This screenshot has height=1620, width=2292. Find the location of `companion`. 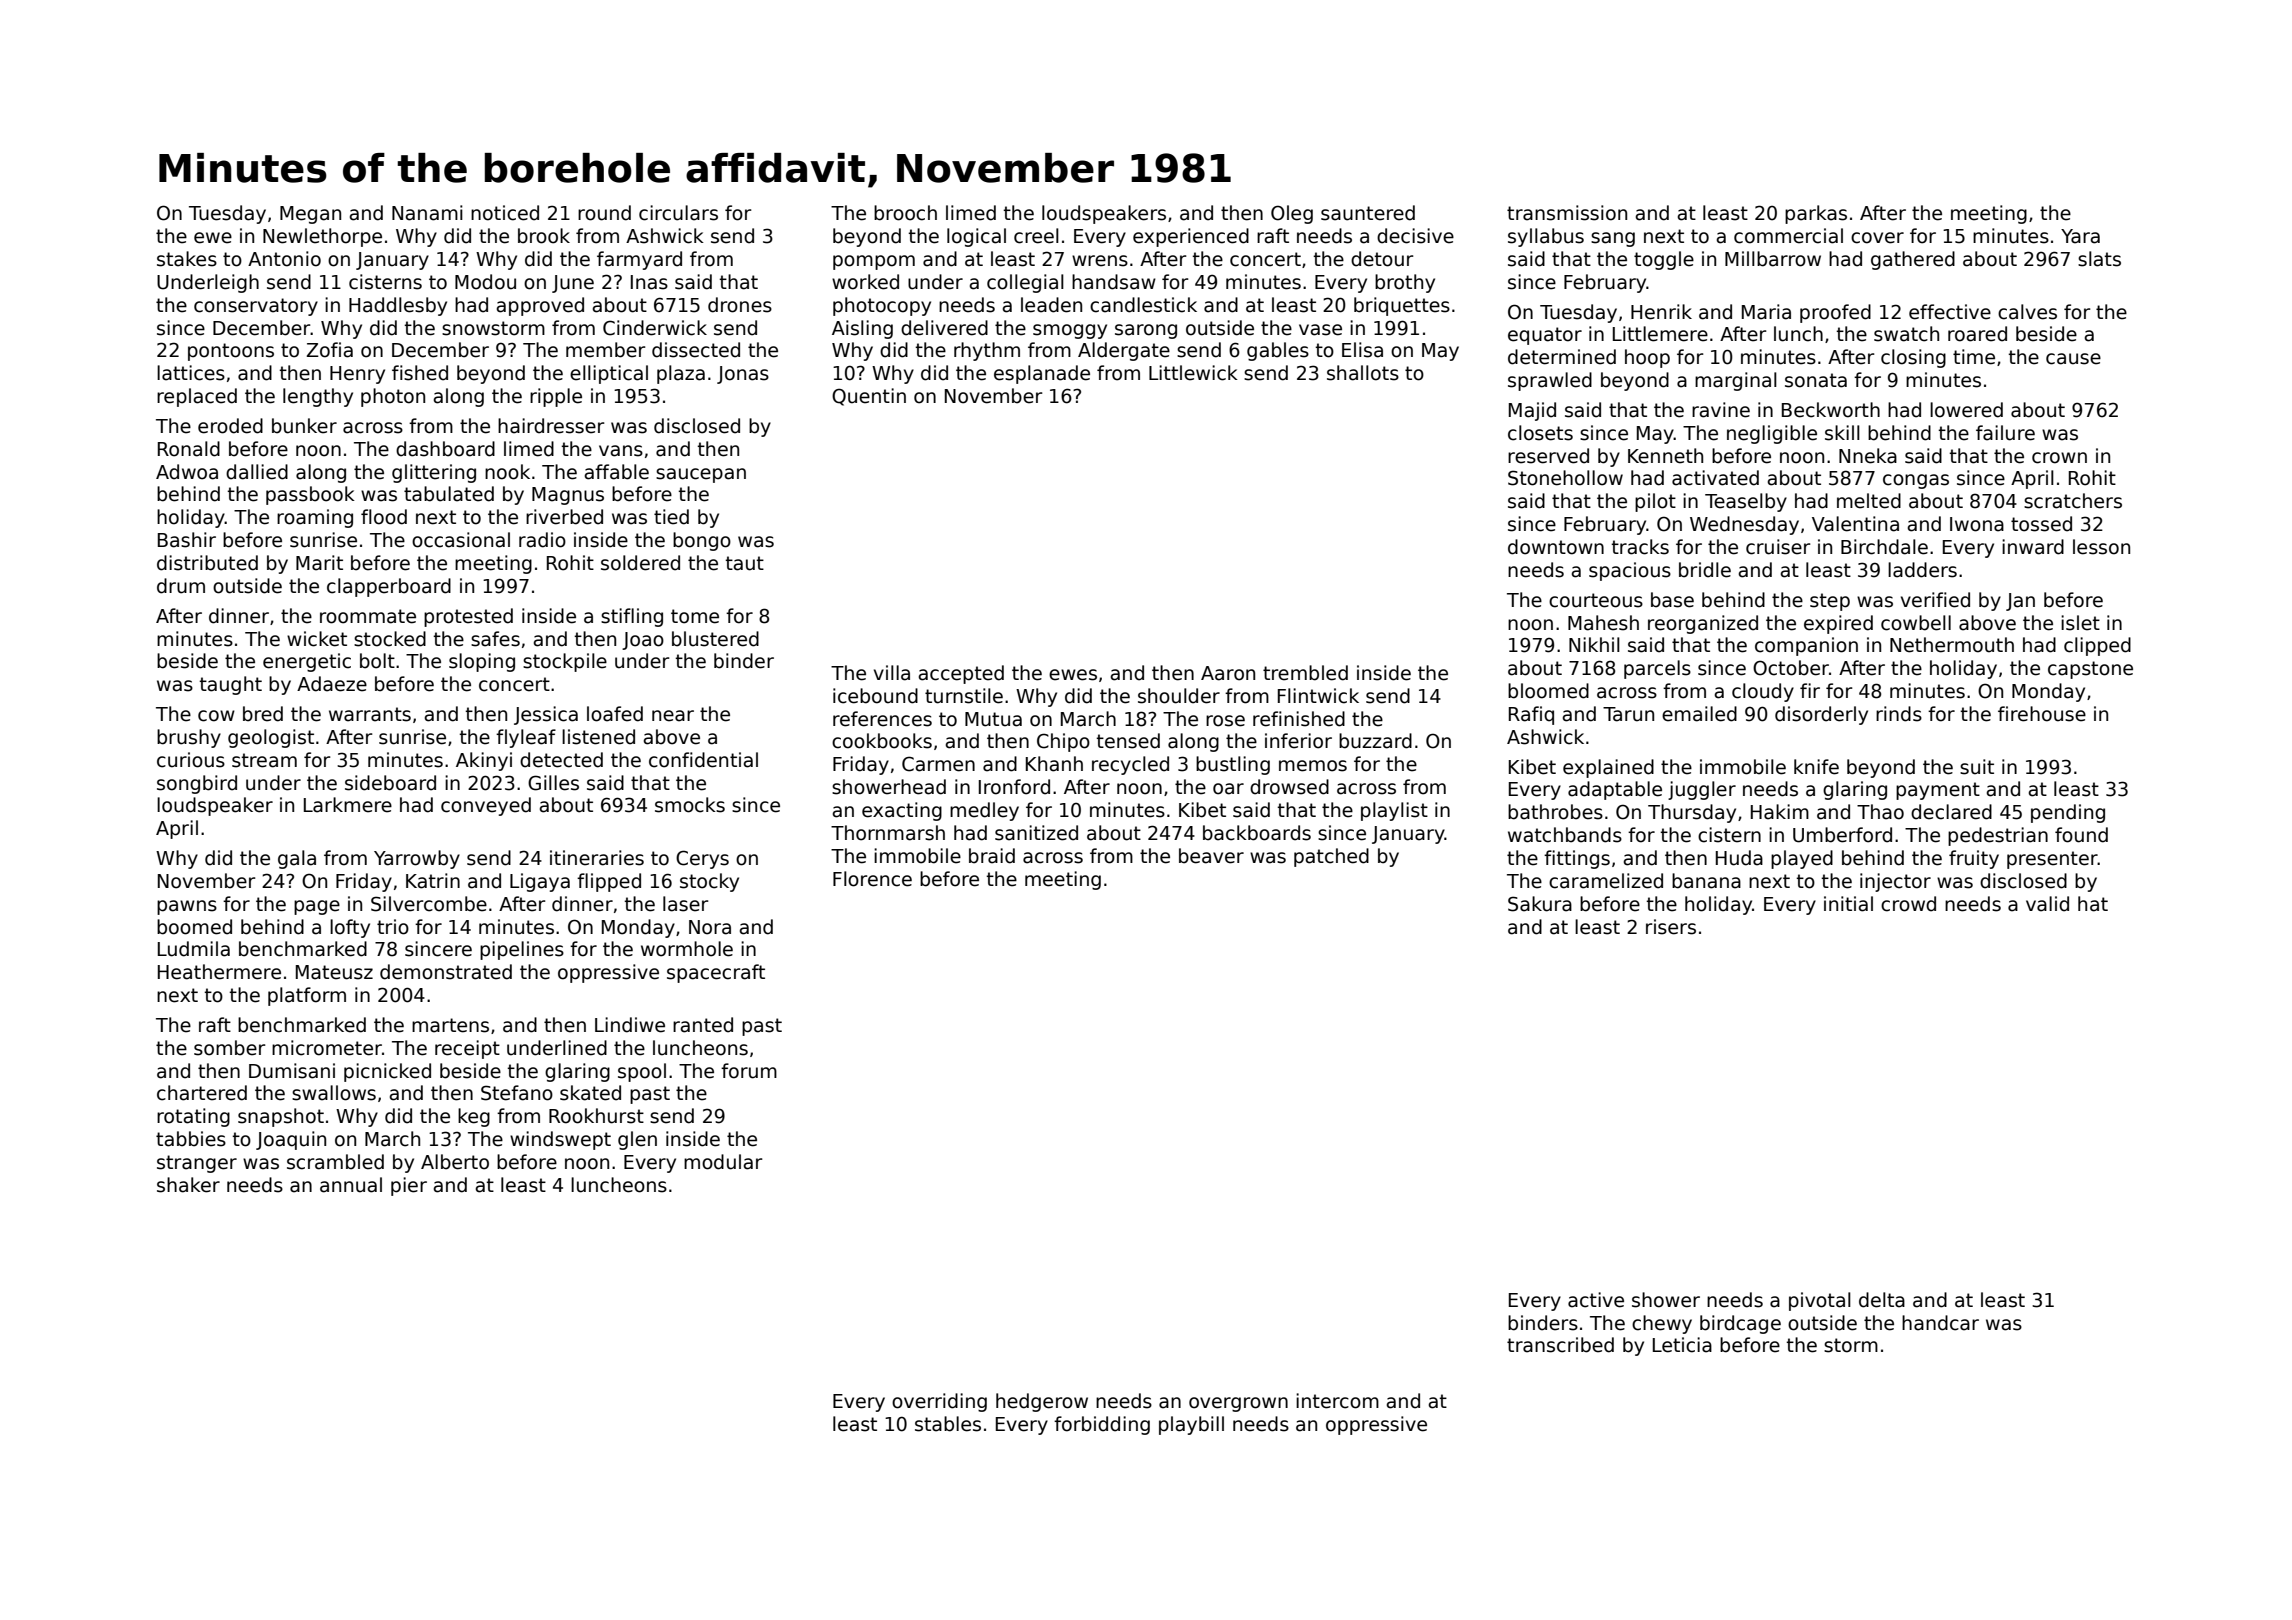

companion is located at coordinates (1806, 646).
